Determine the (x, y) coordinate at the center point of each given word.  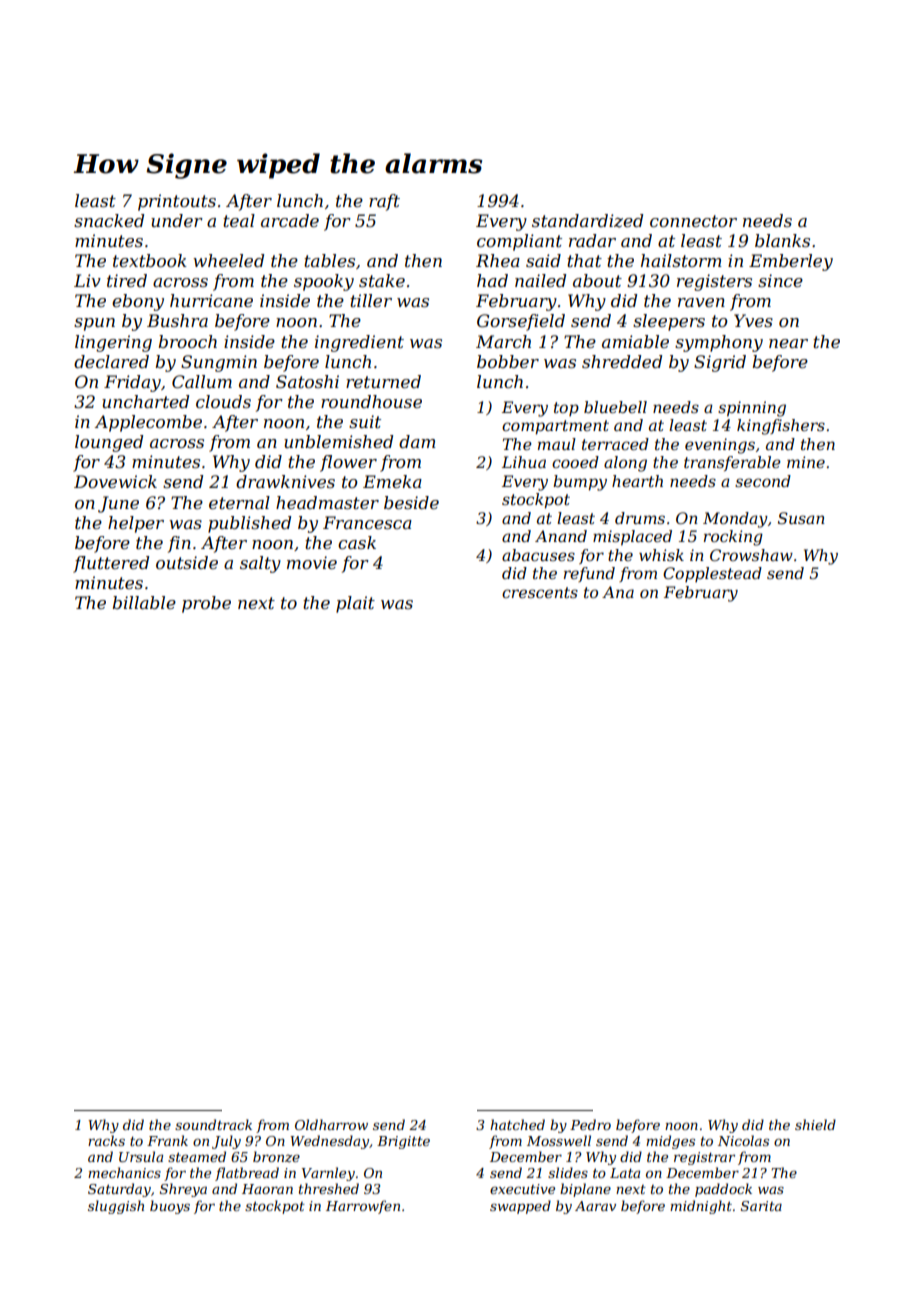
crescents (540, 592)
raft (384, 202)
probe (206, 604)
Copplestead (712, 574)
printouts (177, 202)
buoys (170, 1207)
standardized (587, 221)
